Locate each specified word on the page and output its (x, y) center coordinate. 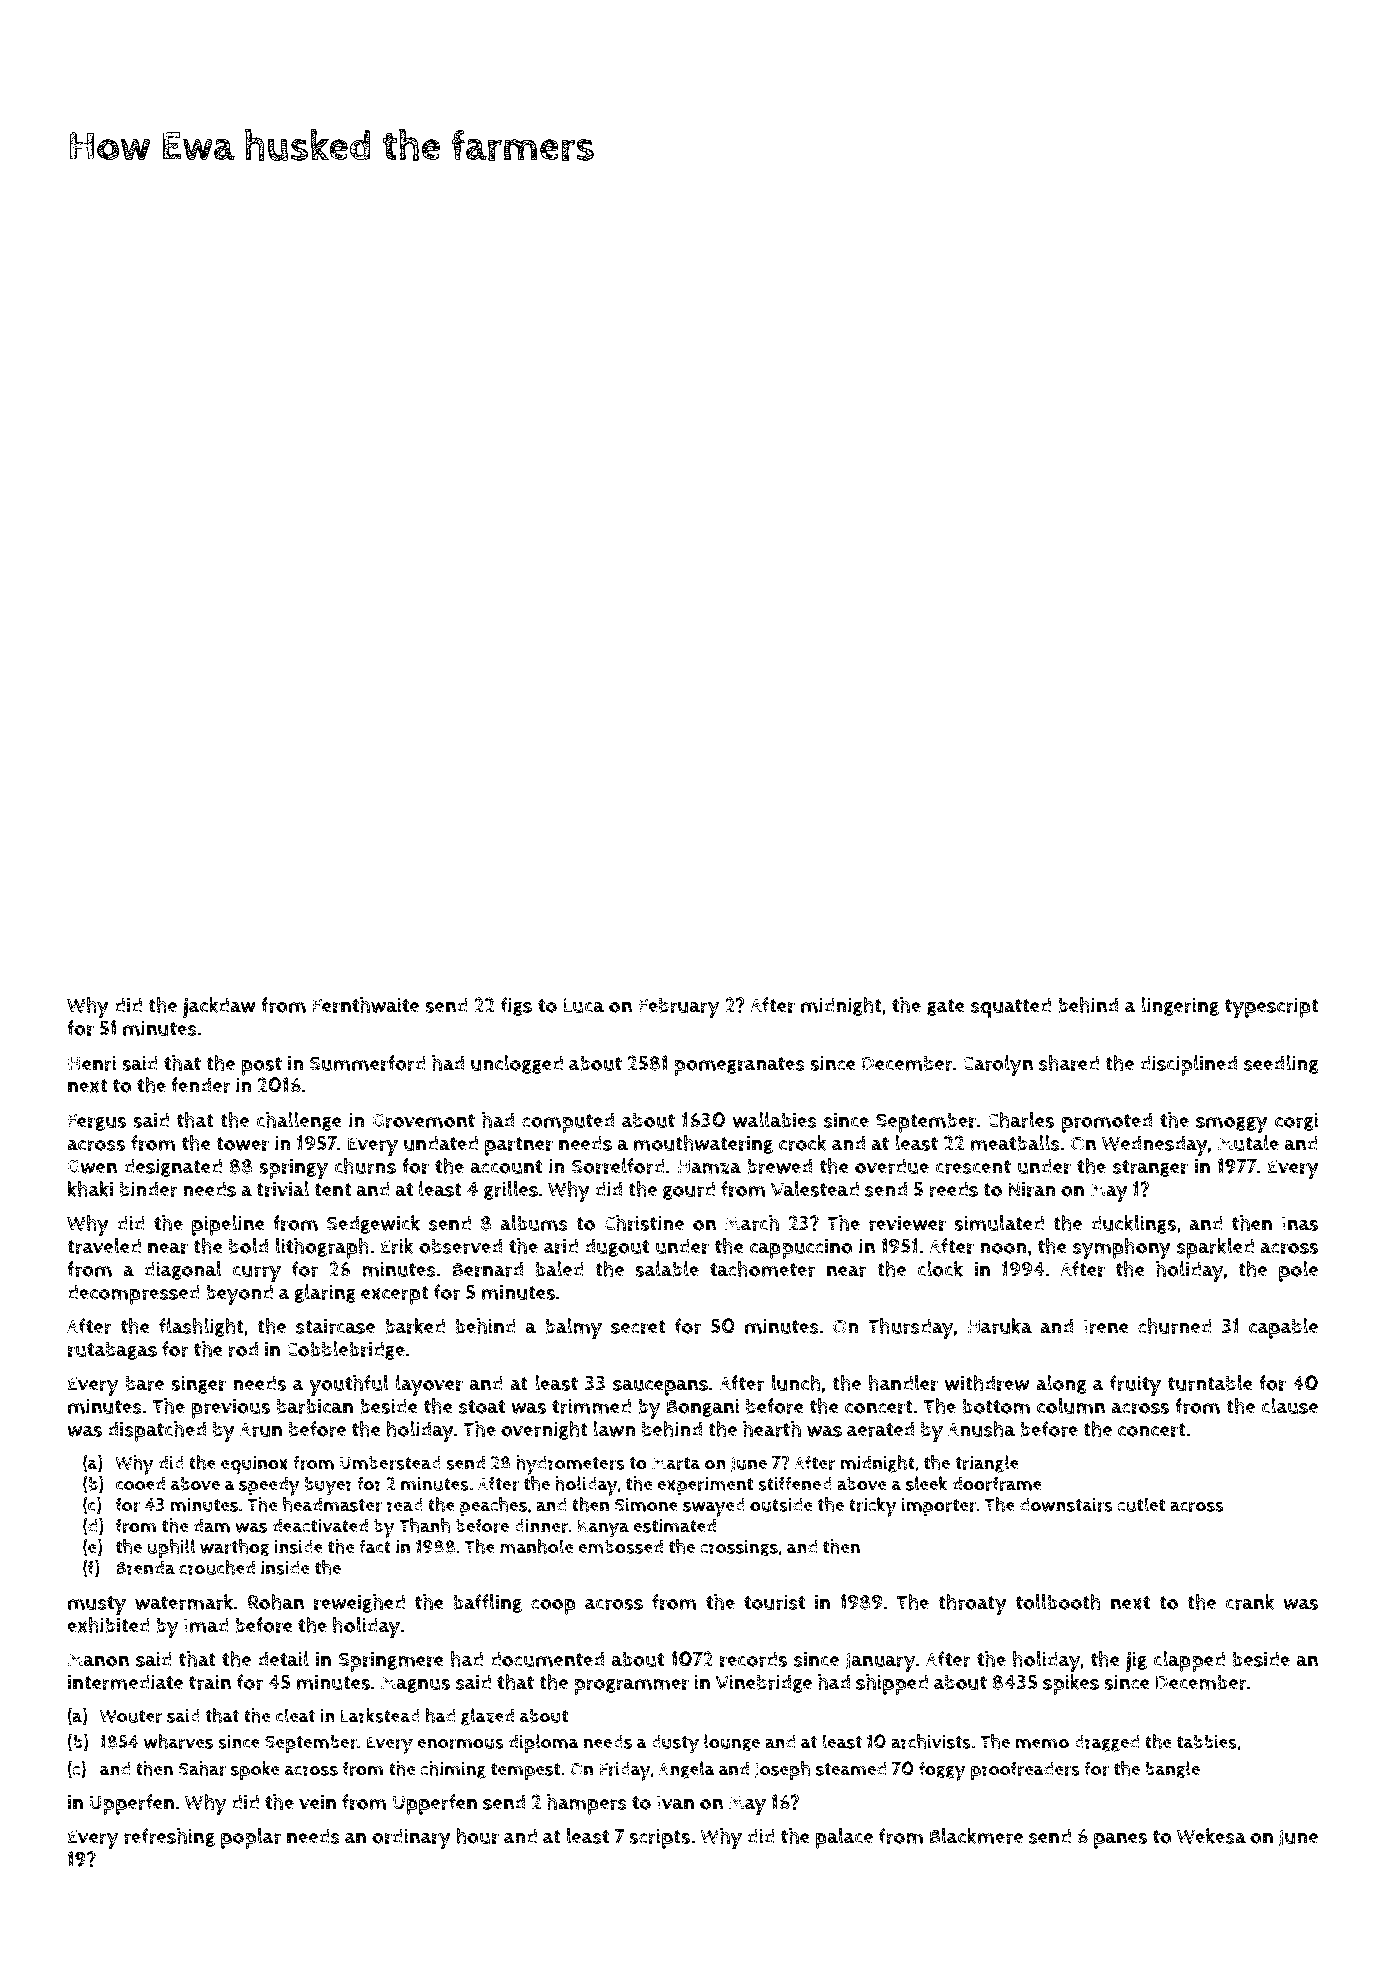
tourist (774, 1602)
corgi (1296, 1122)
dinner (541, 1526)
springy (293, 1169)
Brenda (145, 1568)
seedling (1281, 1064)
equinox (254, 1465)
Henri (92, 1063)
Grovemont (423, 1121)
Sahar (202, 1768)
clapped (1189, 1661)
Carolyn (997, 1065)
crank (1250, 1602)
